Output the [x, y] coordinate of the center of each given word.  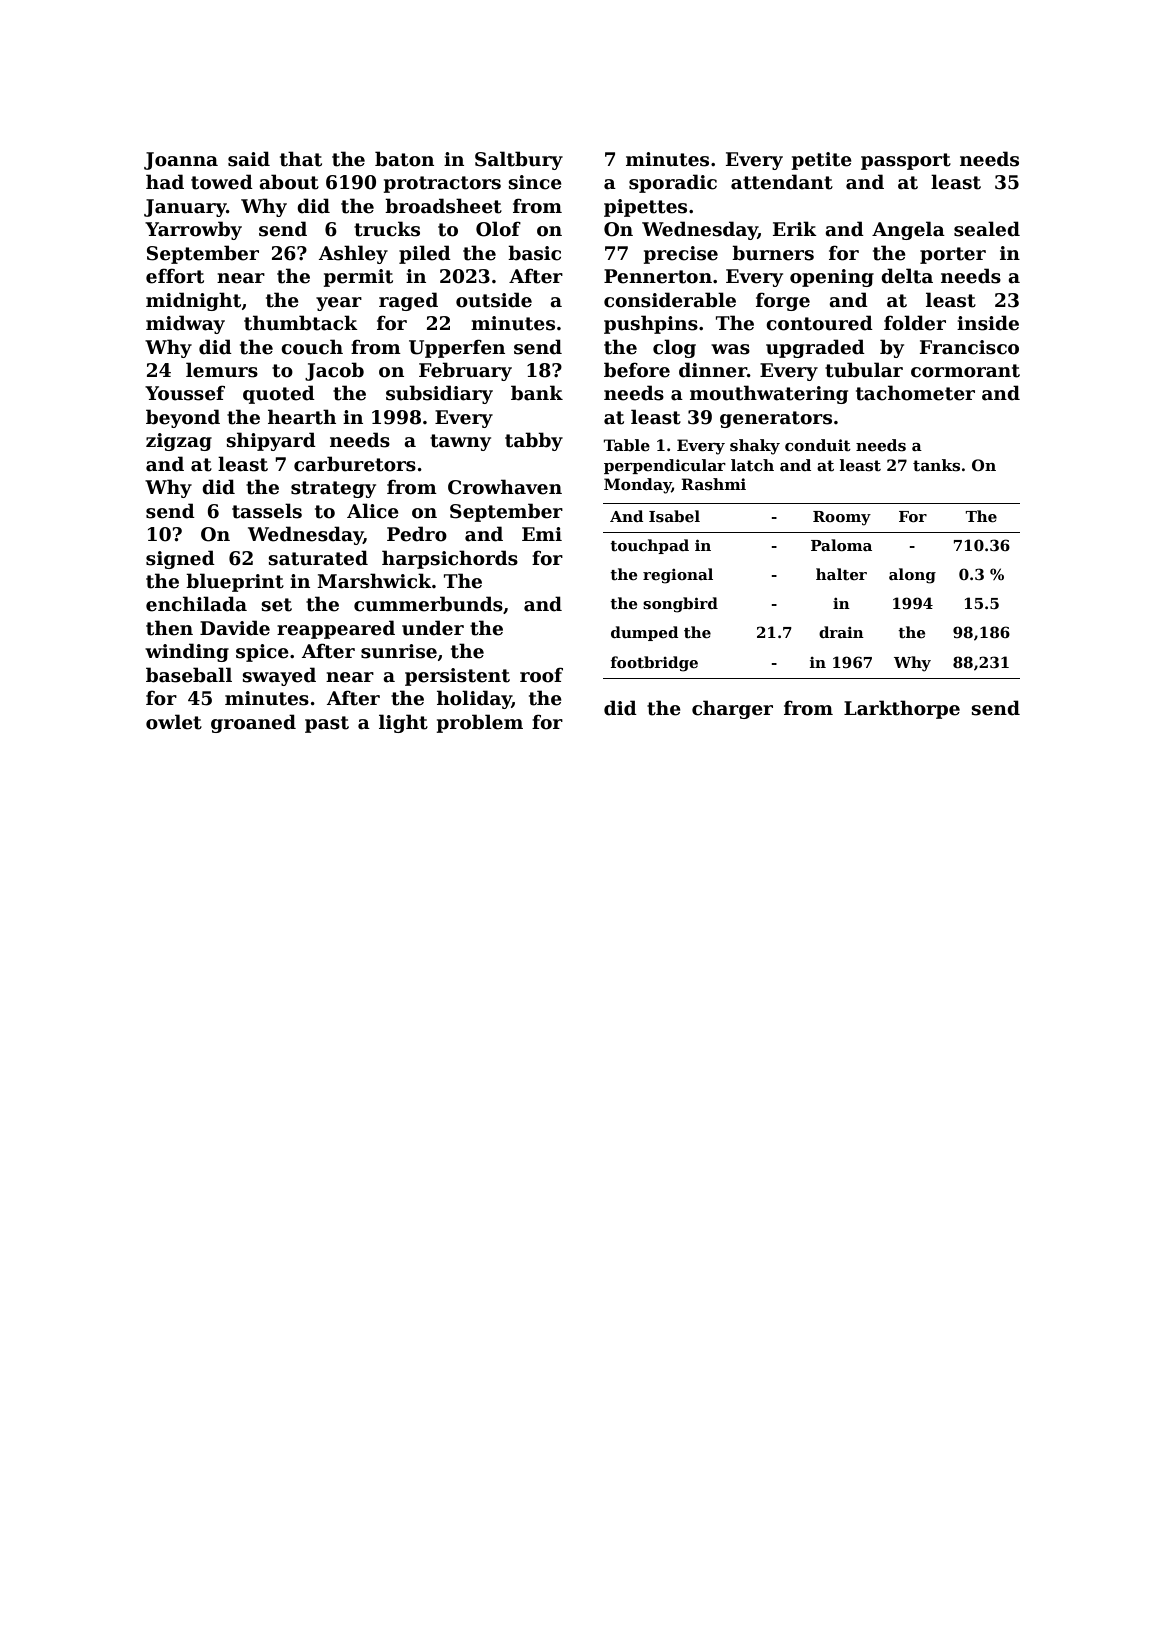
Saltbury [519, 160]
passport [906, 161]
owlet [174, 722]
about [289, 182]
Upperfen [457, 348]
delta [907, 276]
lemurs [222, 370]
